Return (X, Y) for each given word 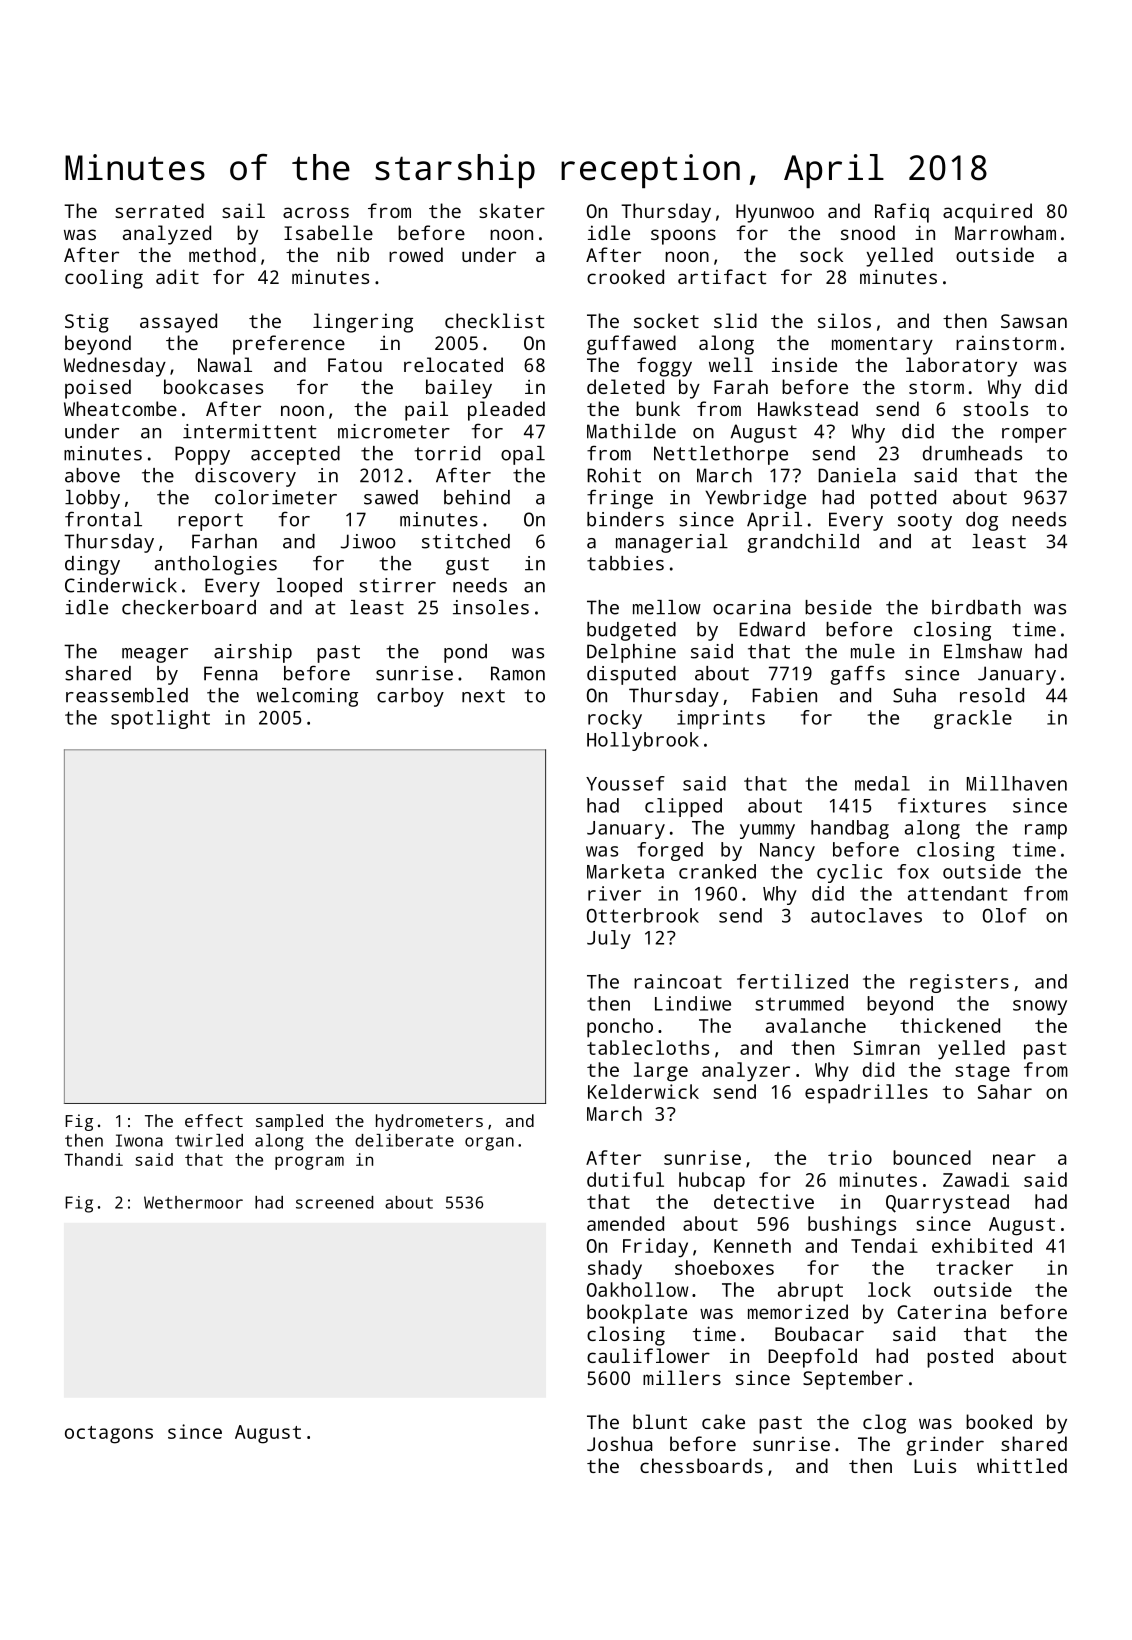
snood (868, 232)
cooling (104, 279)
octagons (109, 1435)
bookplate (637, 1314)
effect (214, 1120)
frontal (103, 519)
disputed (631, 675)
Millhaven (1017, 783)
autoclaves (866, 915)
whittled (1022, 1465)
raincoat (678, 981)
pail (426, 411)
